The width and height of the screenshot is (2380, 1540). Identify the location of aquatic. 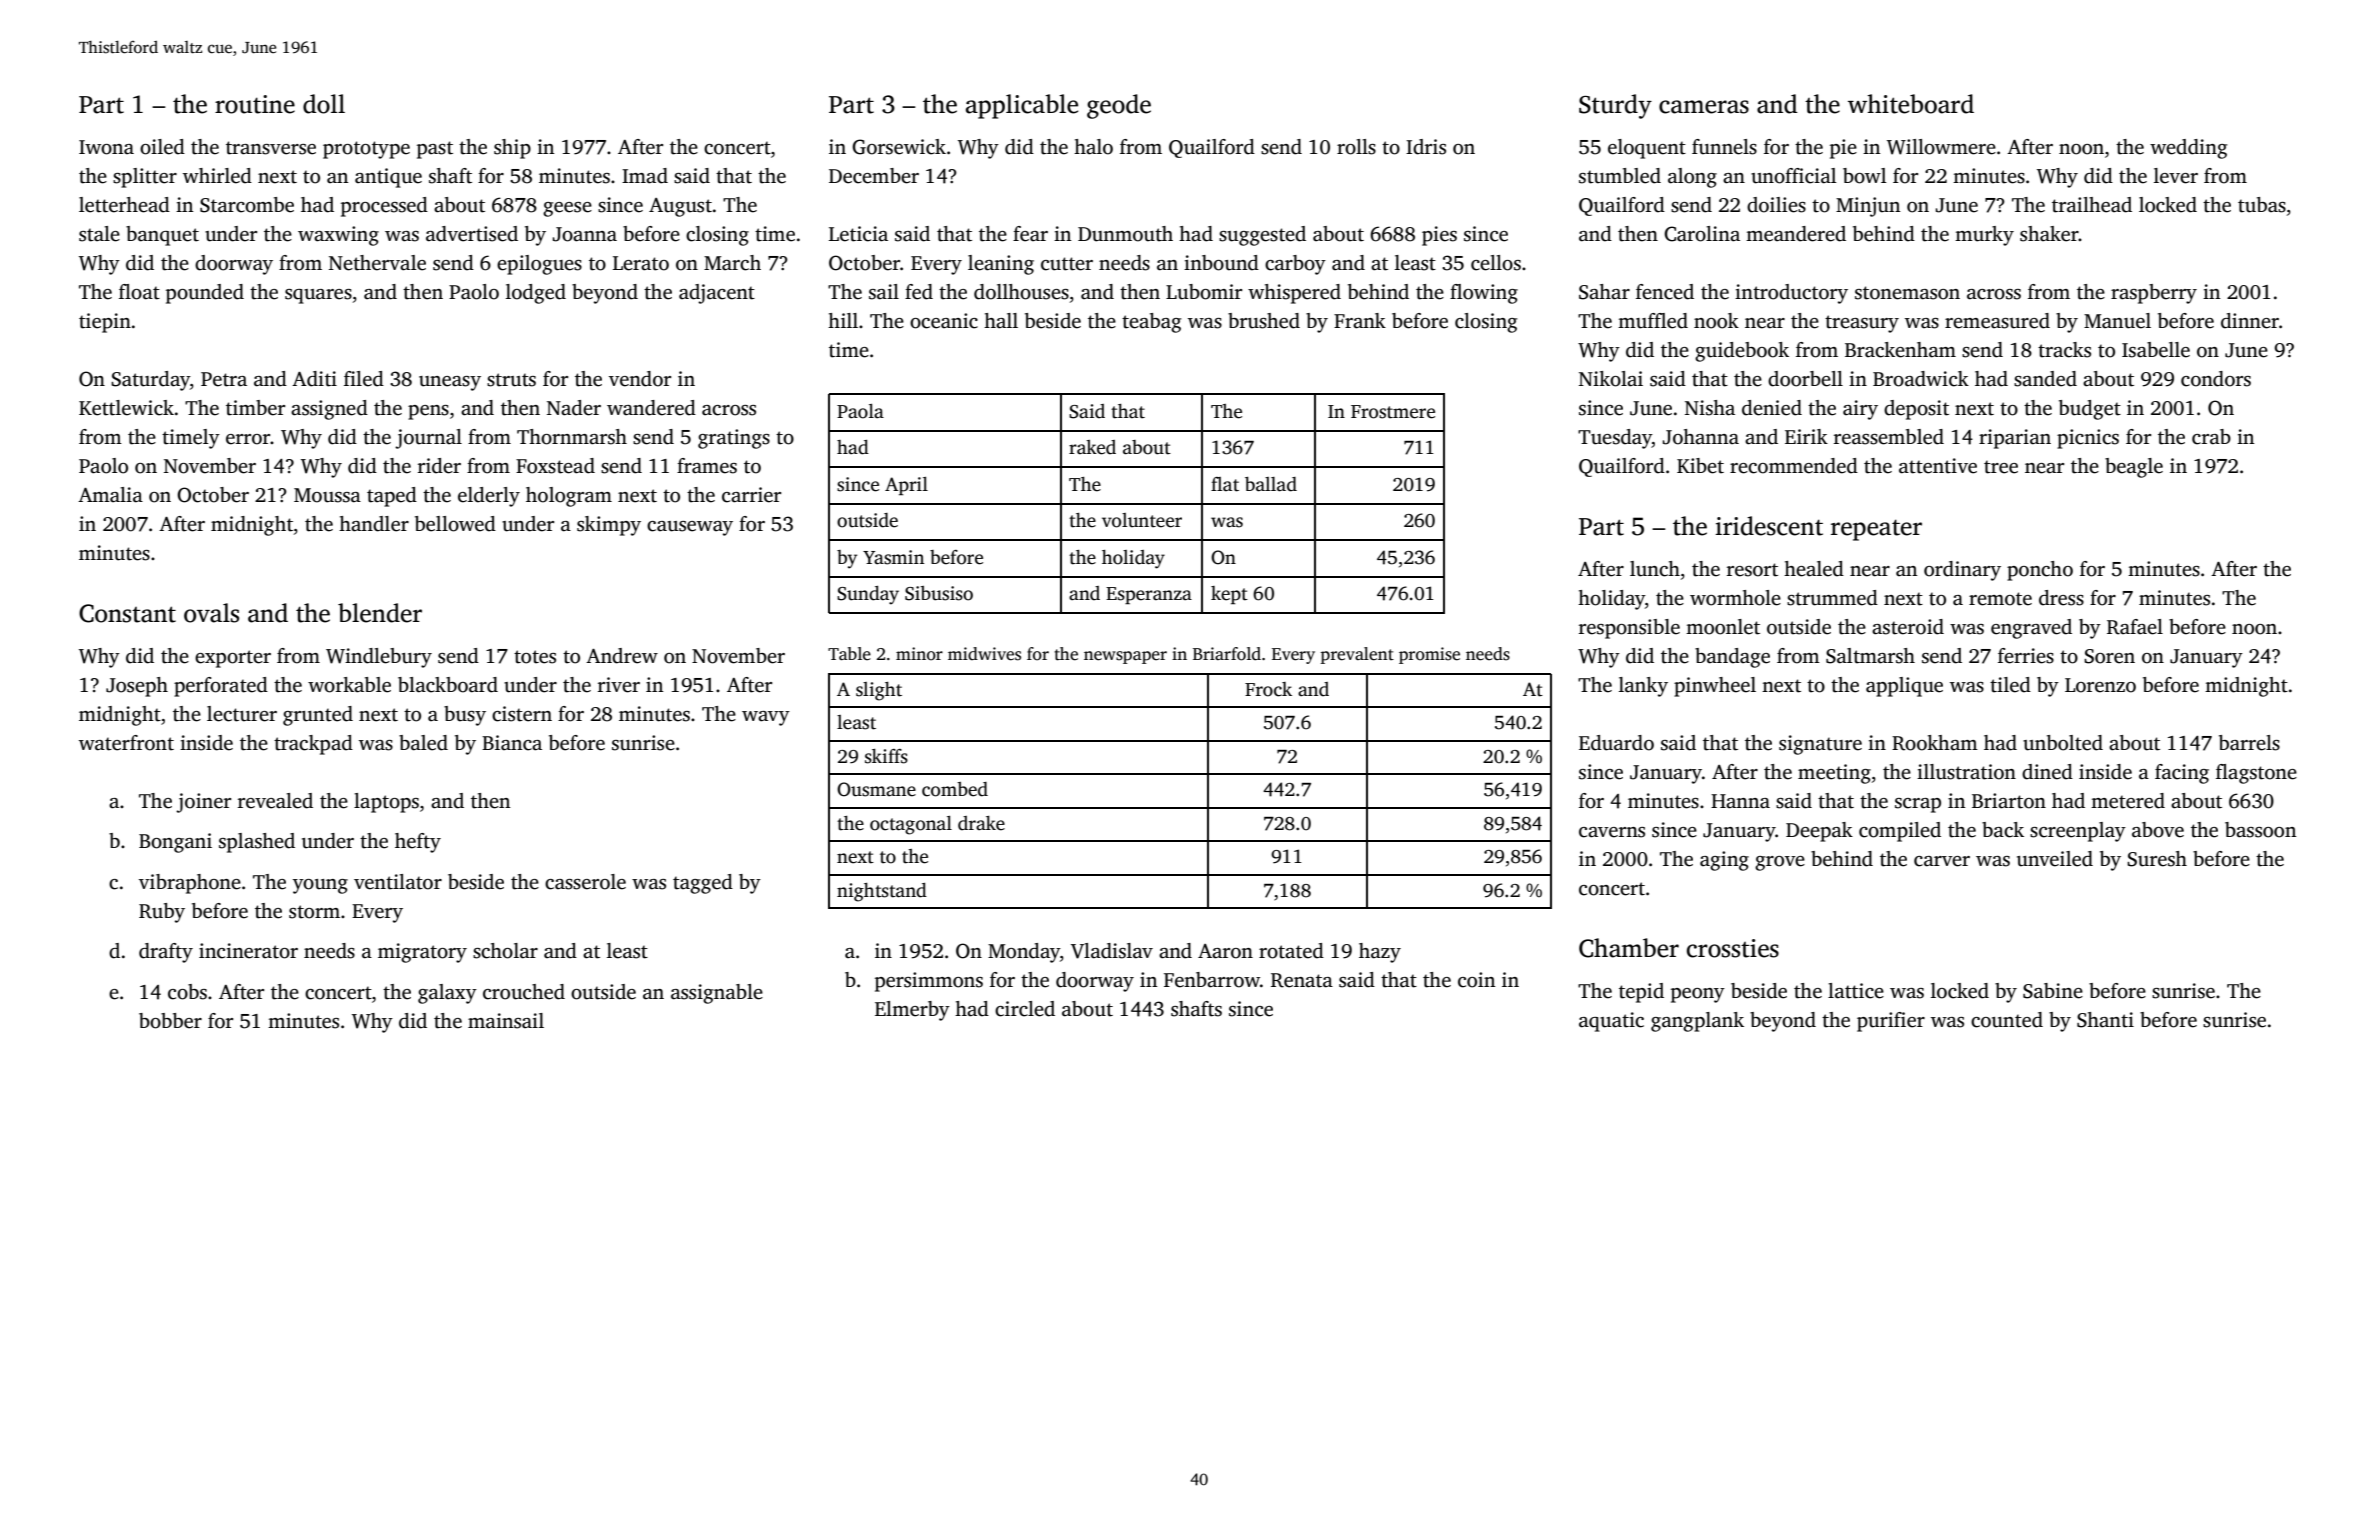
(1611, 1022).
